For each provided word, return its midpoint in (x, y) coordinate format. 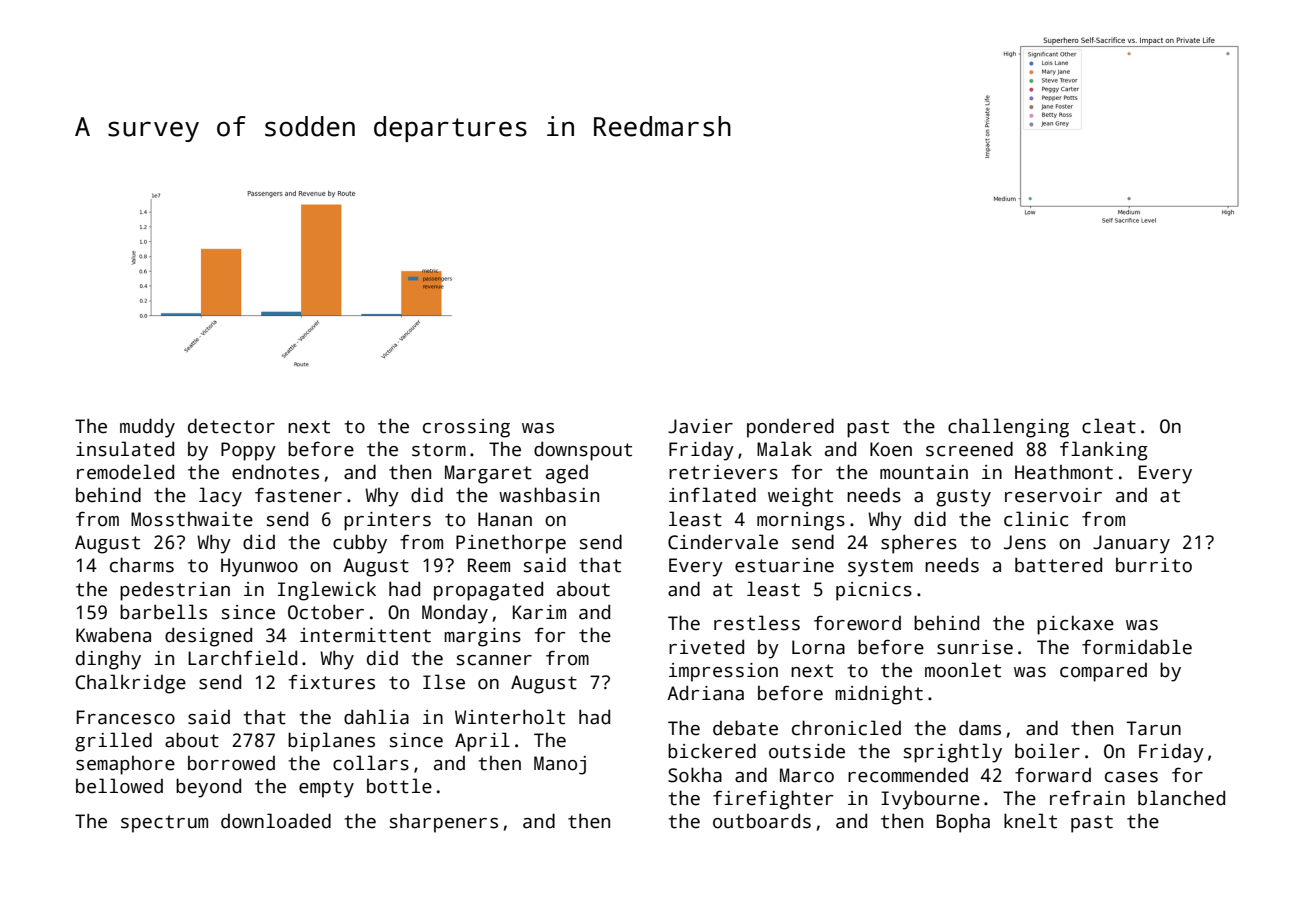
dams (980, 728)
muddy (147, 428)
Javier (700, 426)
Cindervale (723, 542)
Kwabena (113, 635)
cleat (1109, 426)
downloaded (276, 821)
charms (142, 565)
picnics (874, 591)
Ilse (444, 682)
